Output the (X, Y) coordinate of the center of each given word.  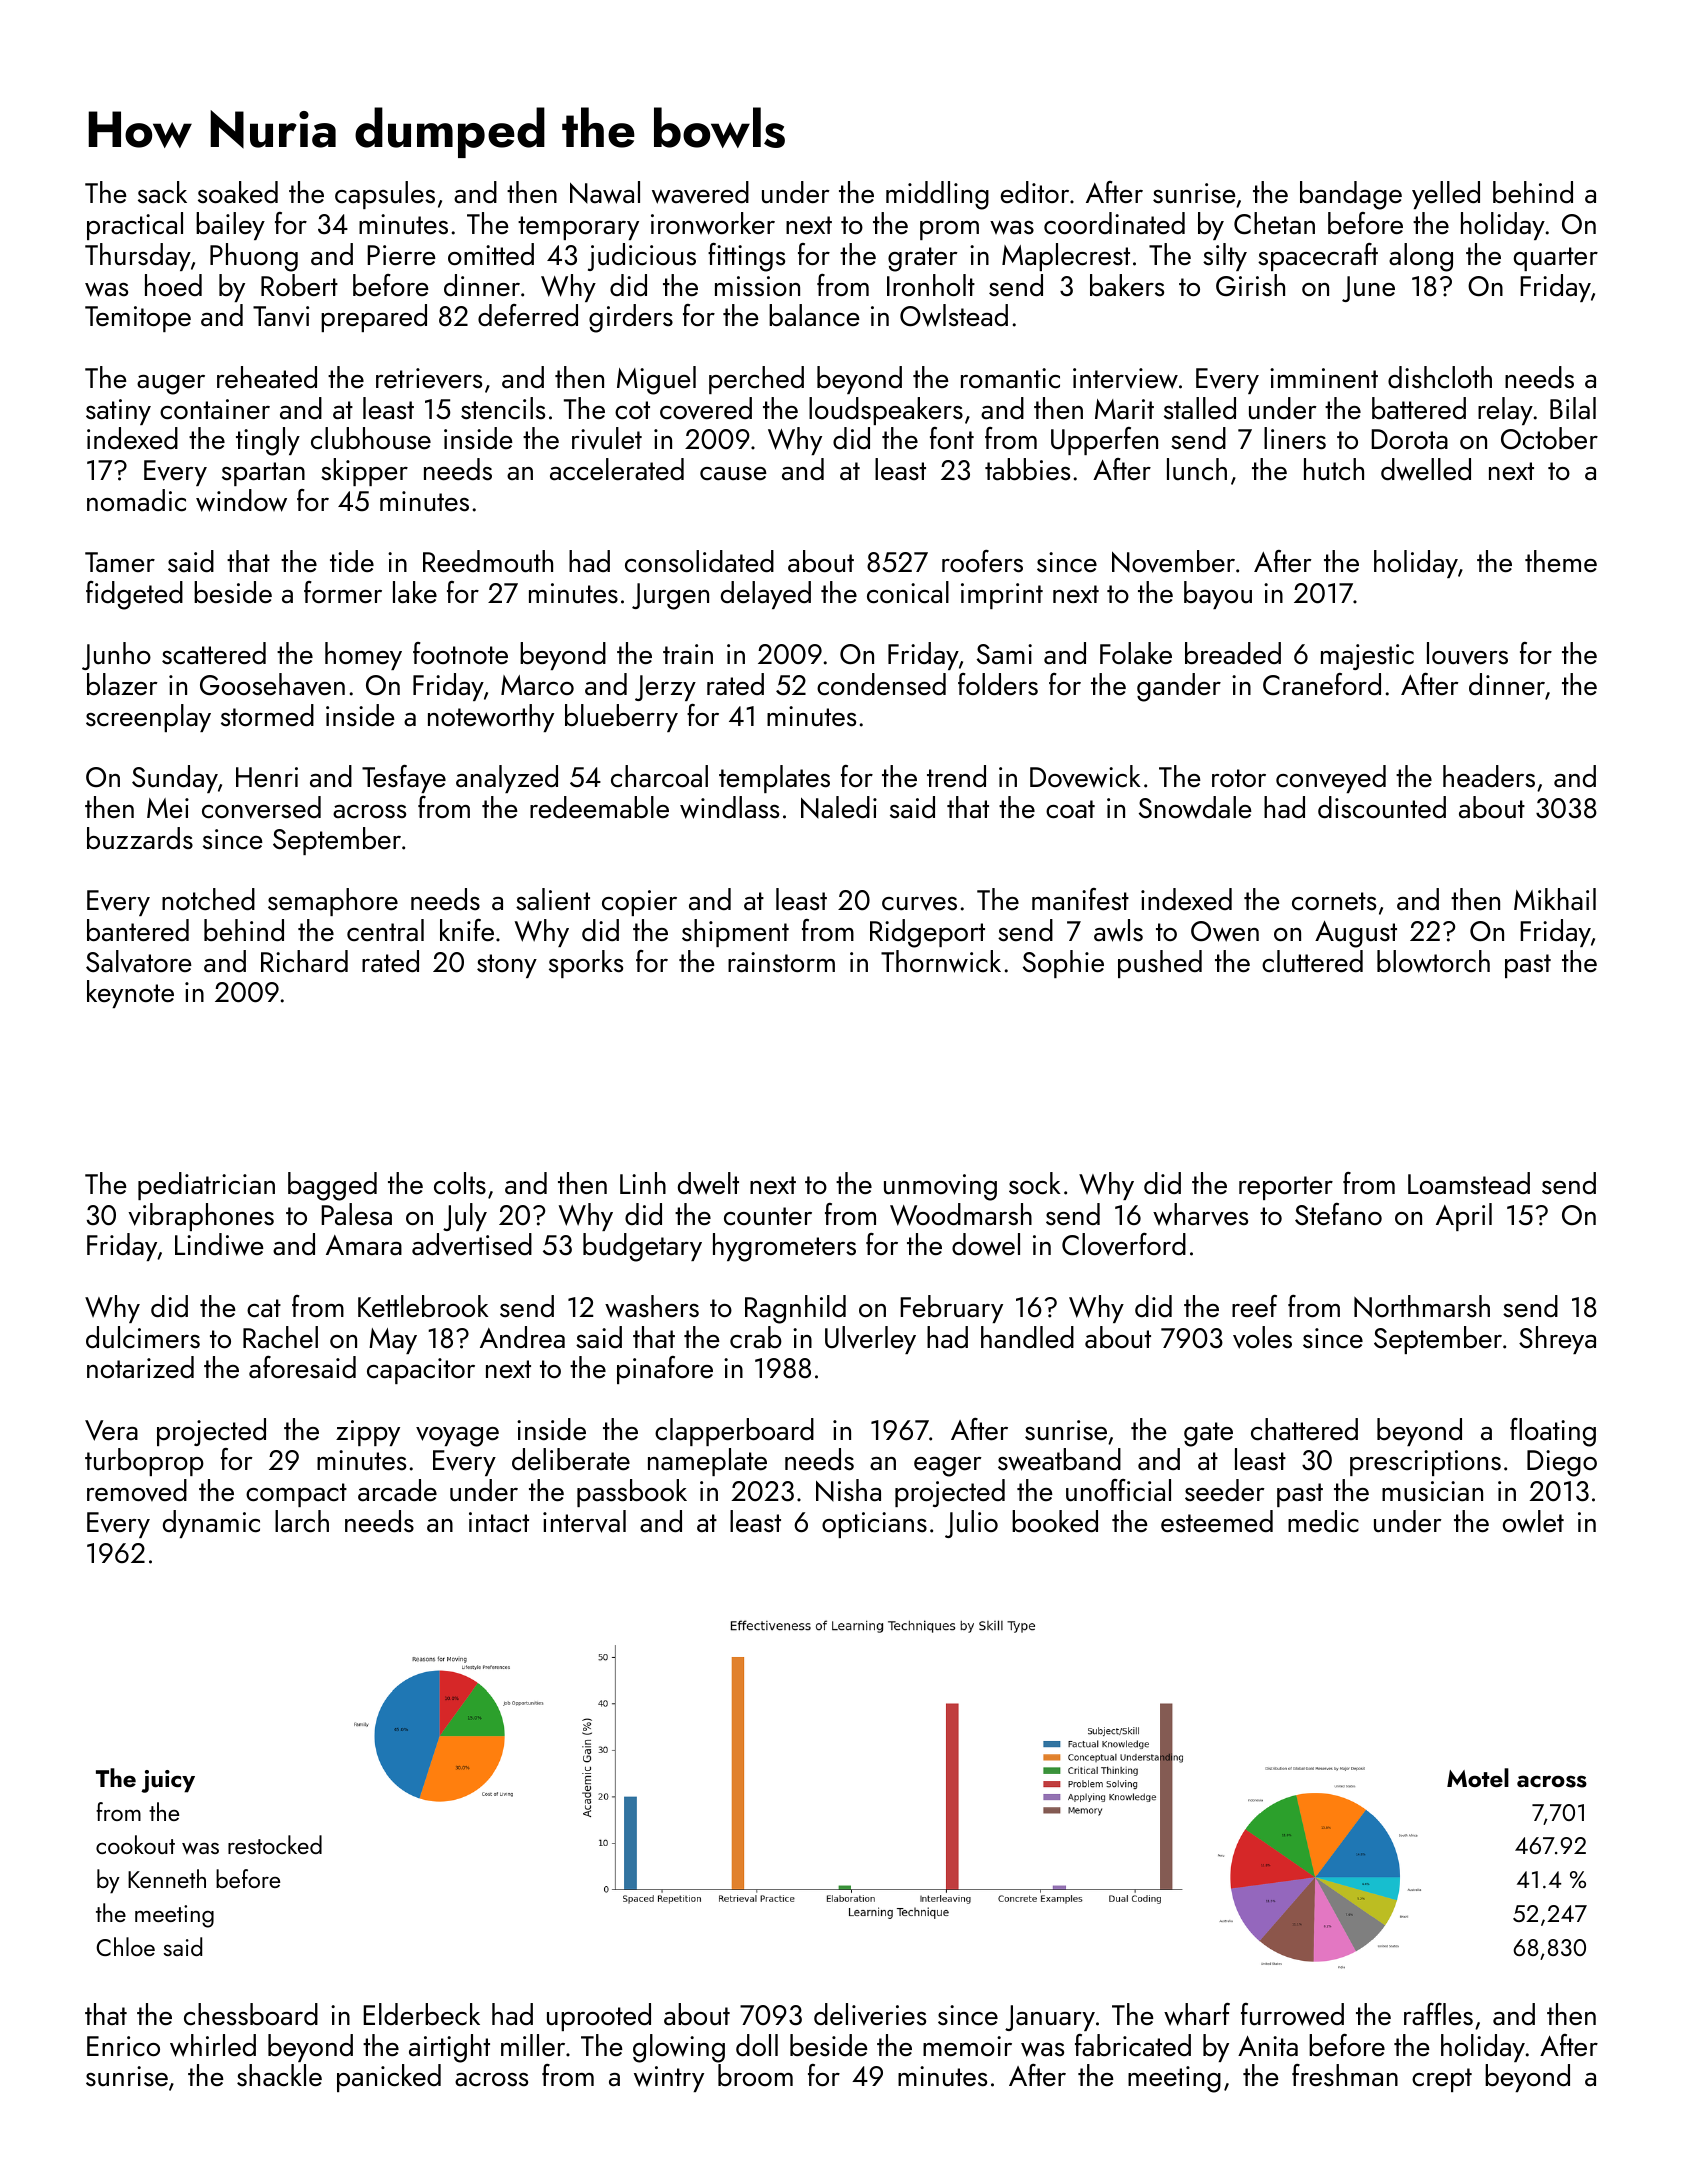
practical (135, 226)
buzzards (140, 838)
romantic (1010, 378)
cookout (135, 1844)
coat (1070, 809)
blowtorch (1433, 961)
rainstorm (781, 962)
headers (1489, 776)
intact (499, 1522)
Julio (971, 1524)
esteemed (1217, 1521)
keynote (130, 994)
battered (1419, 408)
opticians (874, 1525)
